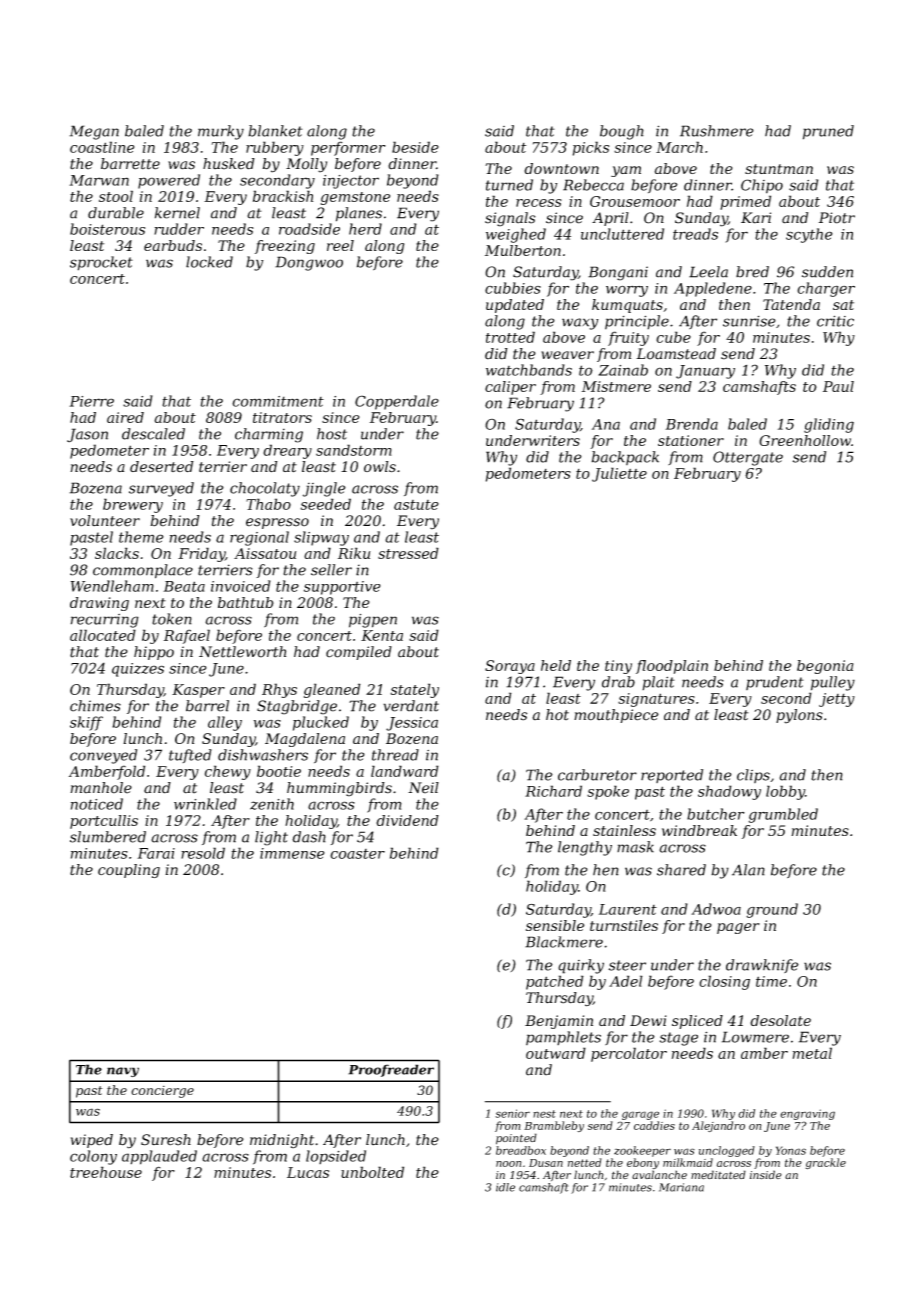 Image resolution: width=924 pixels, height=1314 pixels. What do you see at coordinates (91, 401) in the screenshot?
I see `Pierre` at bounding box center [91, 401].
